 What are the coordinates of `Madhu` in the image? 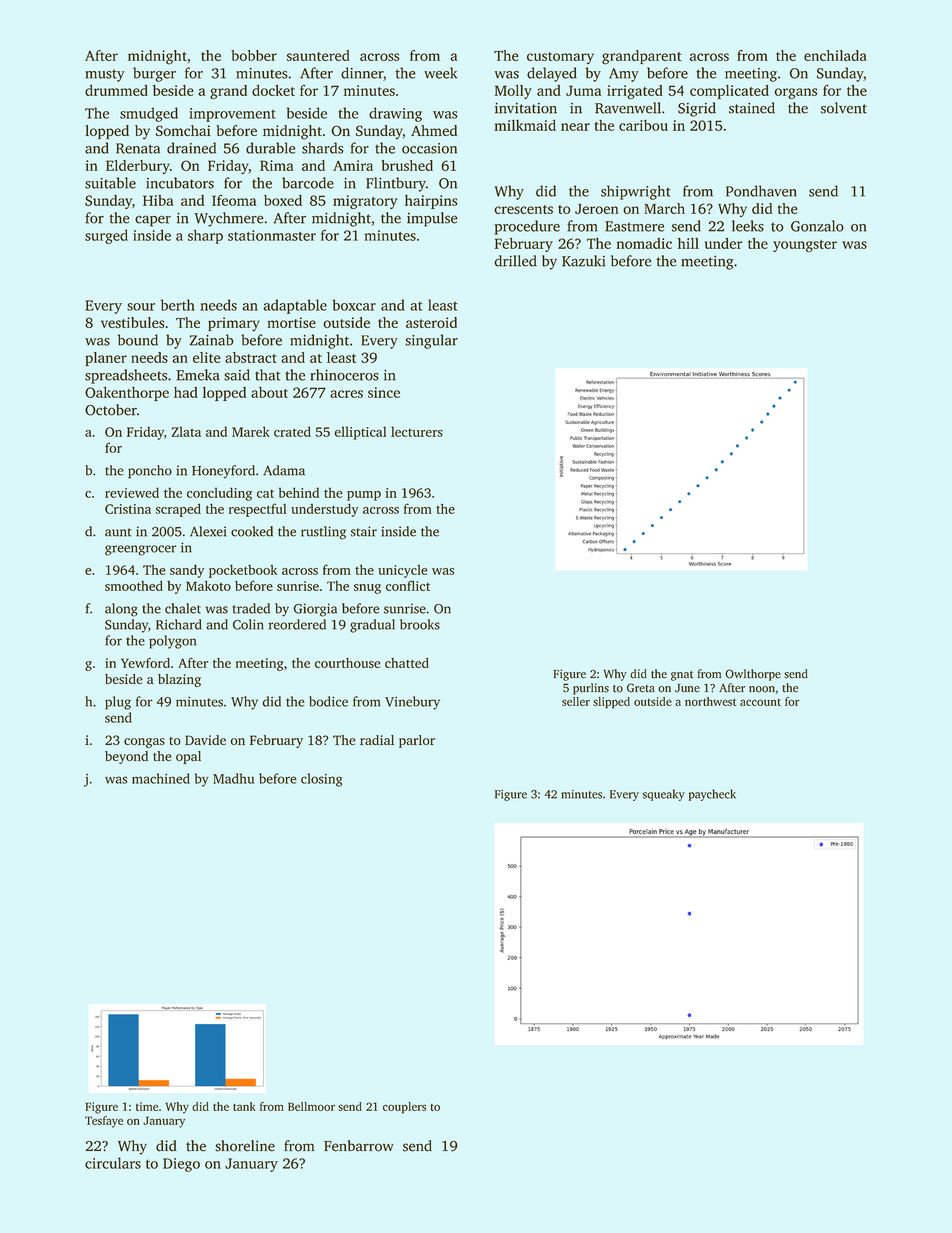 It's located at (233, 778).
